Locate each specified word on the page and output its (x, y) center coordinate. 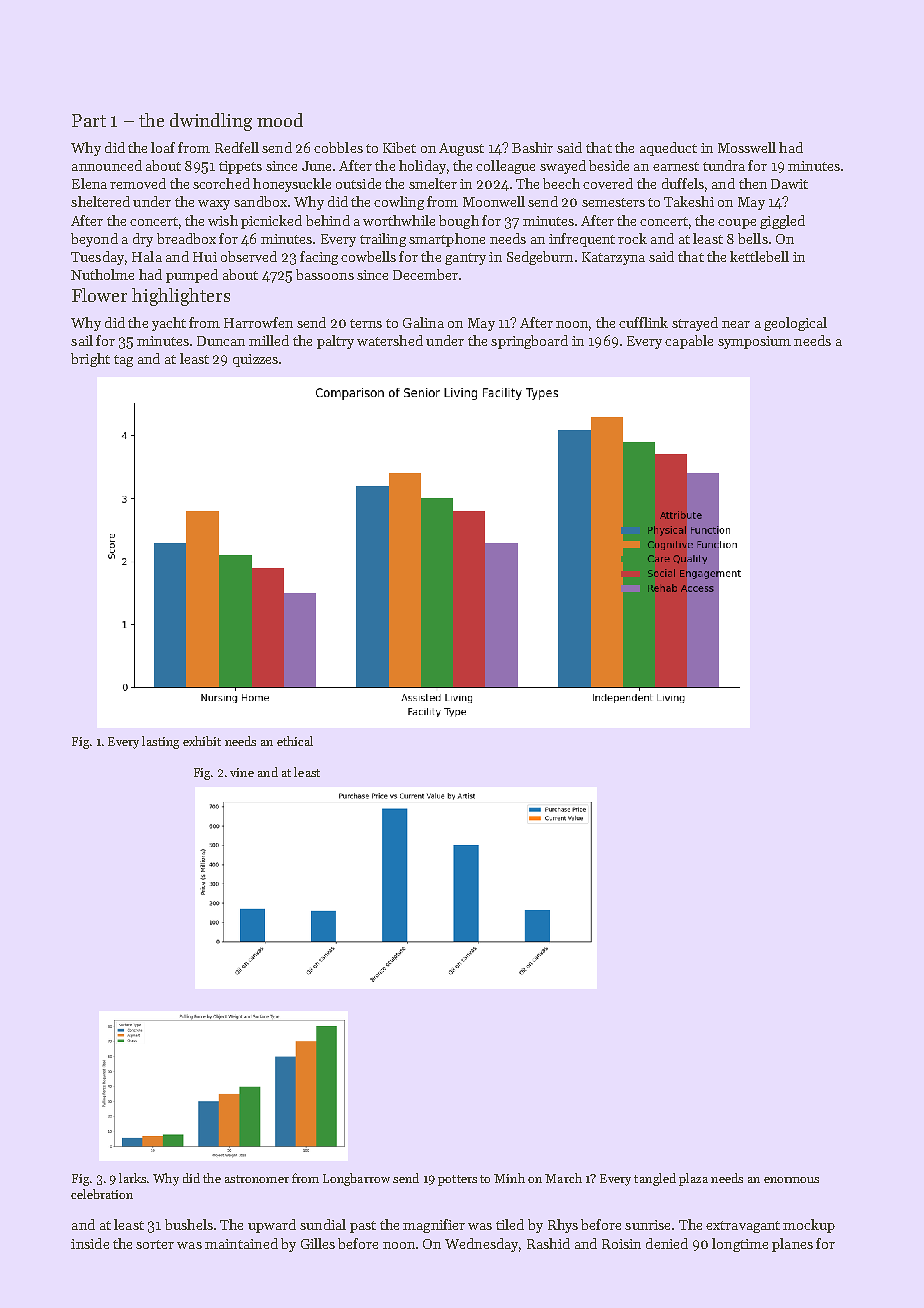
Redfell (237, 147)
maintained (241, 1243)
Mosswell (747, 147)
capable (689, 342)
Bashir (532, 147)
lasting (160, 742)
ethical (295, 741)
